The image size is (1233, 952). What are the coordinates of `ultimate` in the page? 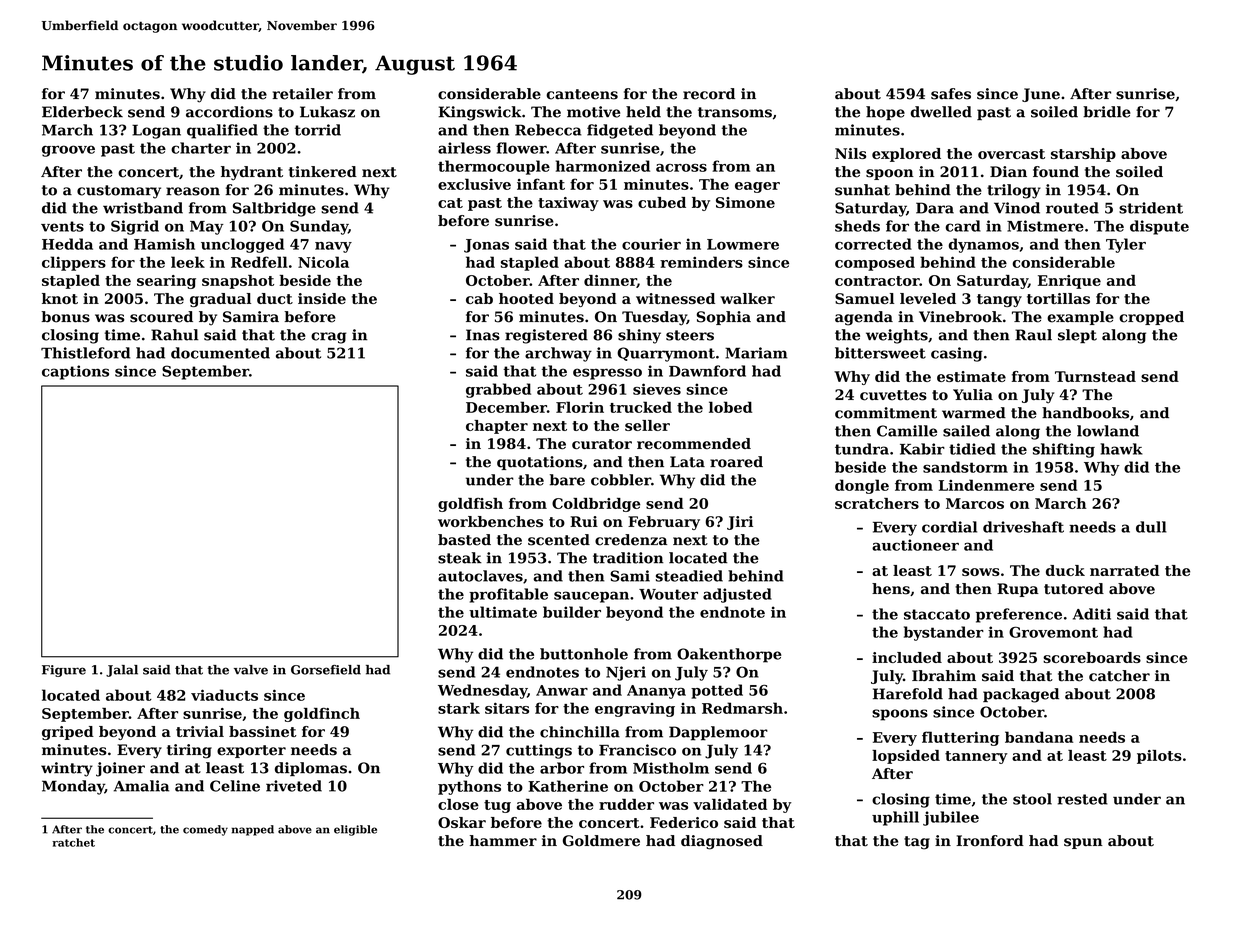 It's located at (503, 612).
